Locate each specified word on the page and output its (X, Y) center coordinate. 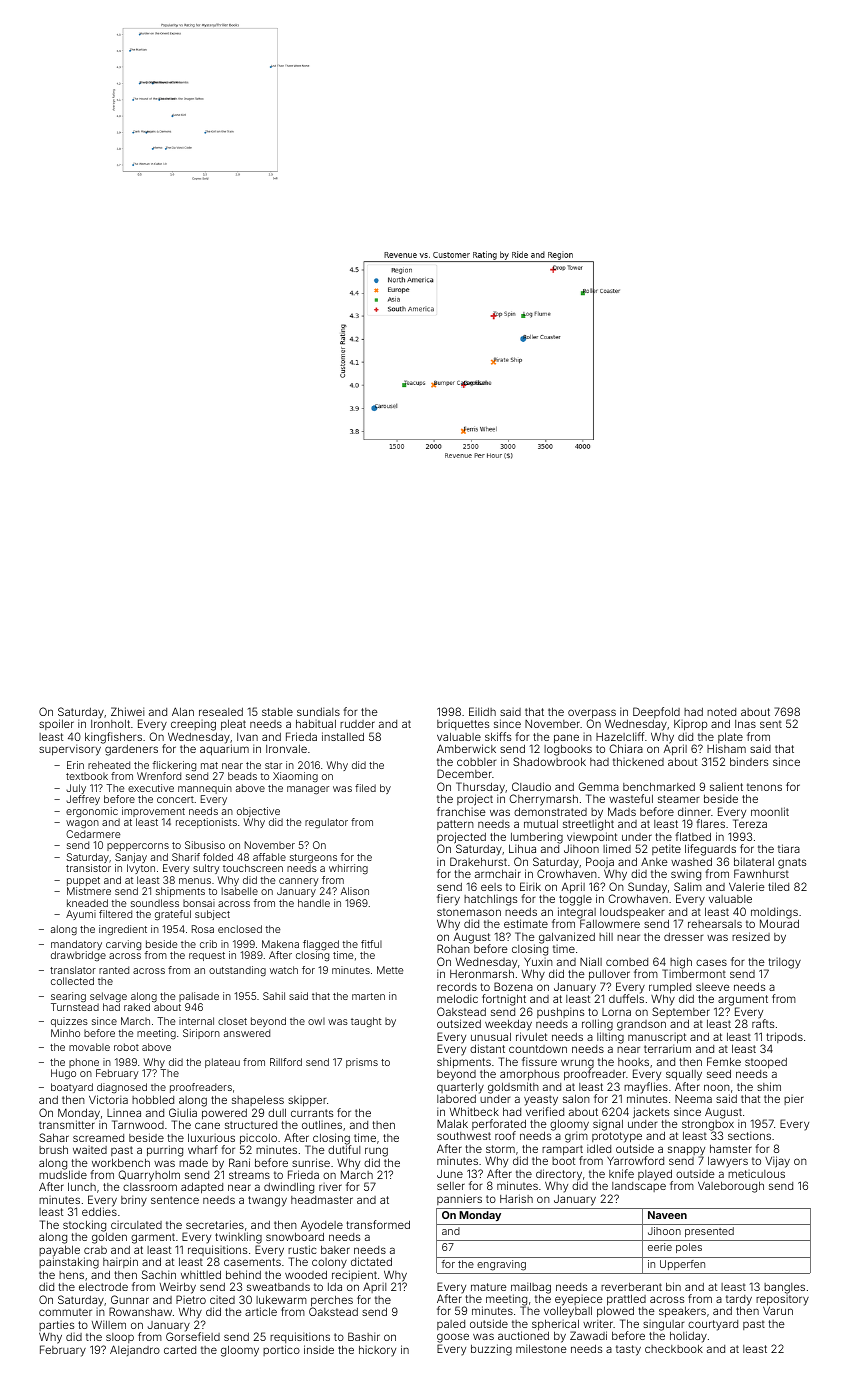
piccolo (258, 1139)
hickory (377, 1351)
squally (684, 1075)
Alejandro (135, 1350)
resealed (221, 712)
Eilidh (482, 711)
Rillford (286, 1062)
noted (721, 712)
